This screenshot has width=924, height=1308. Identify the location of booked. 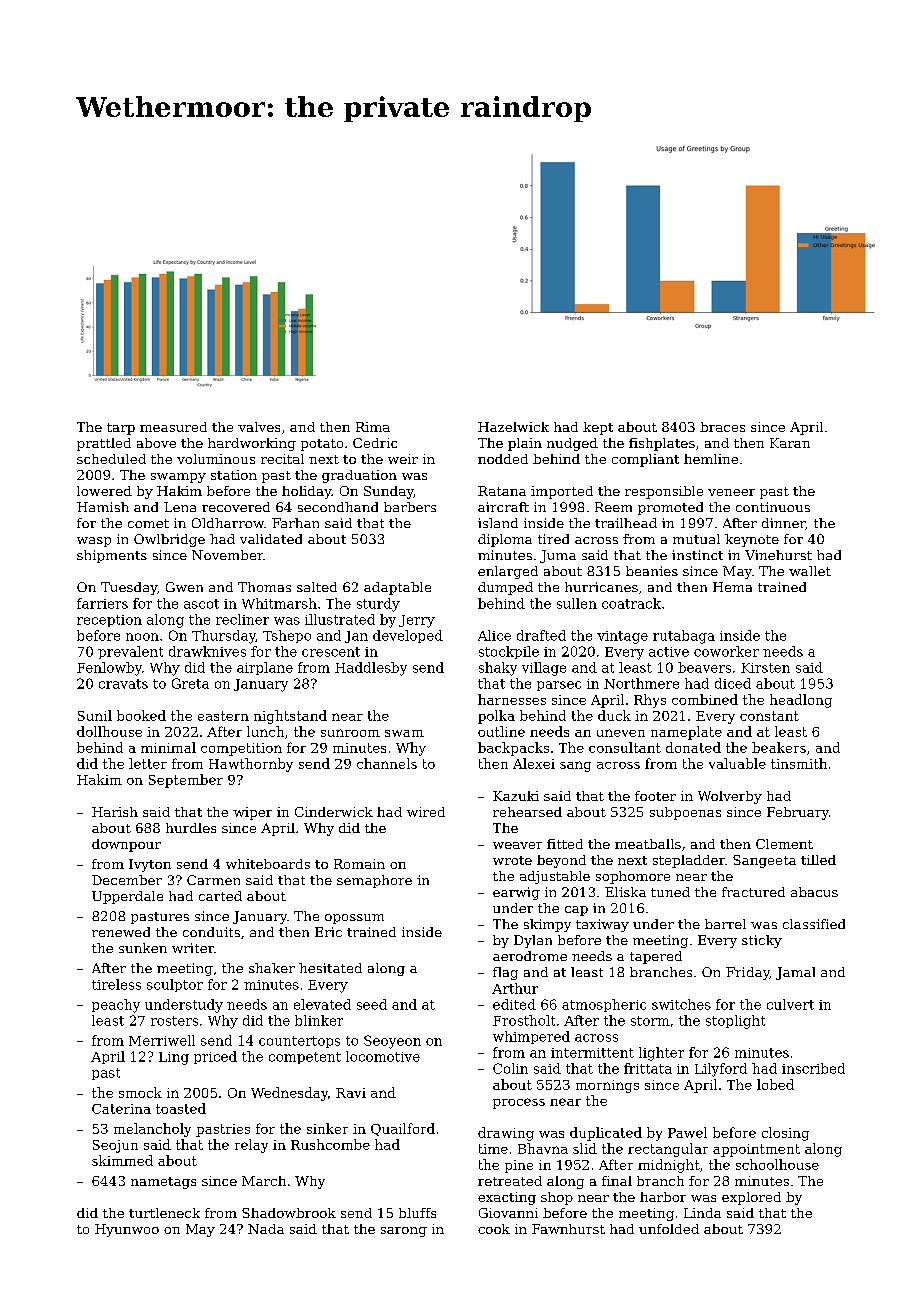
(141, 715).
